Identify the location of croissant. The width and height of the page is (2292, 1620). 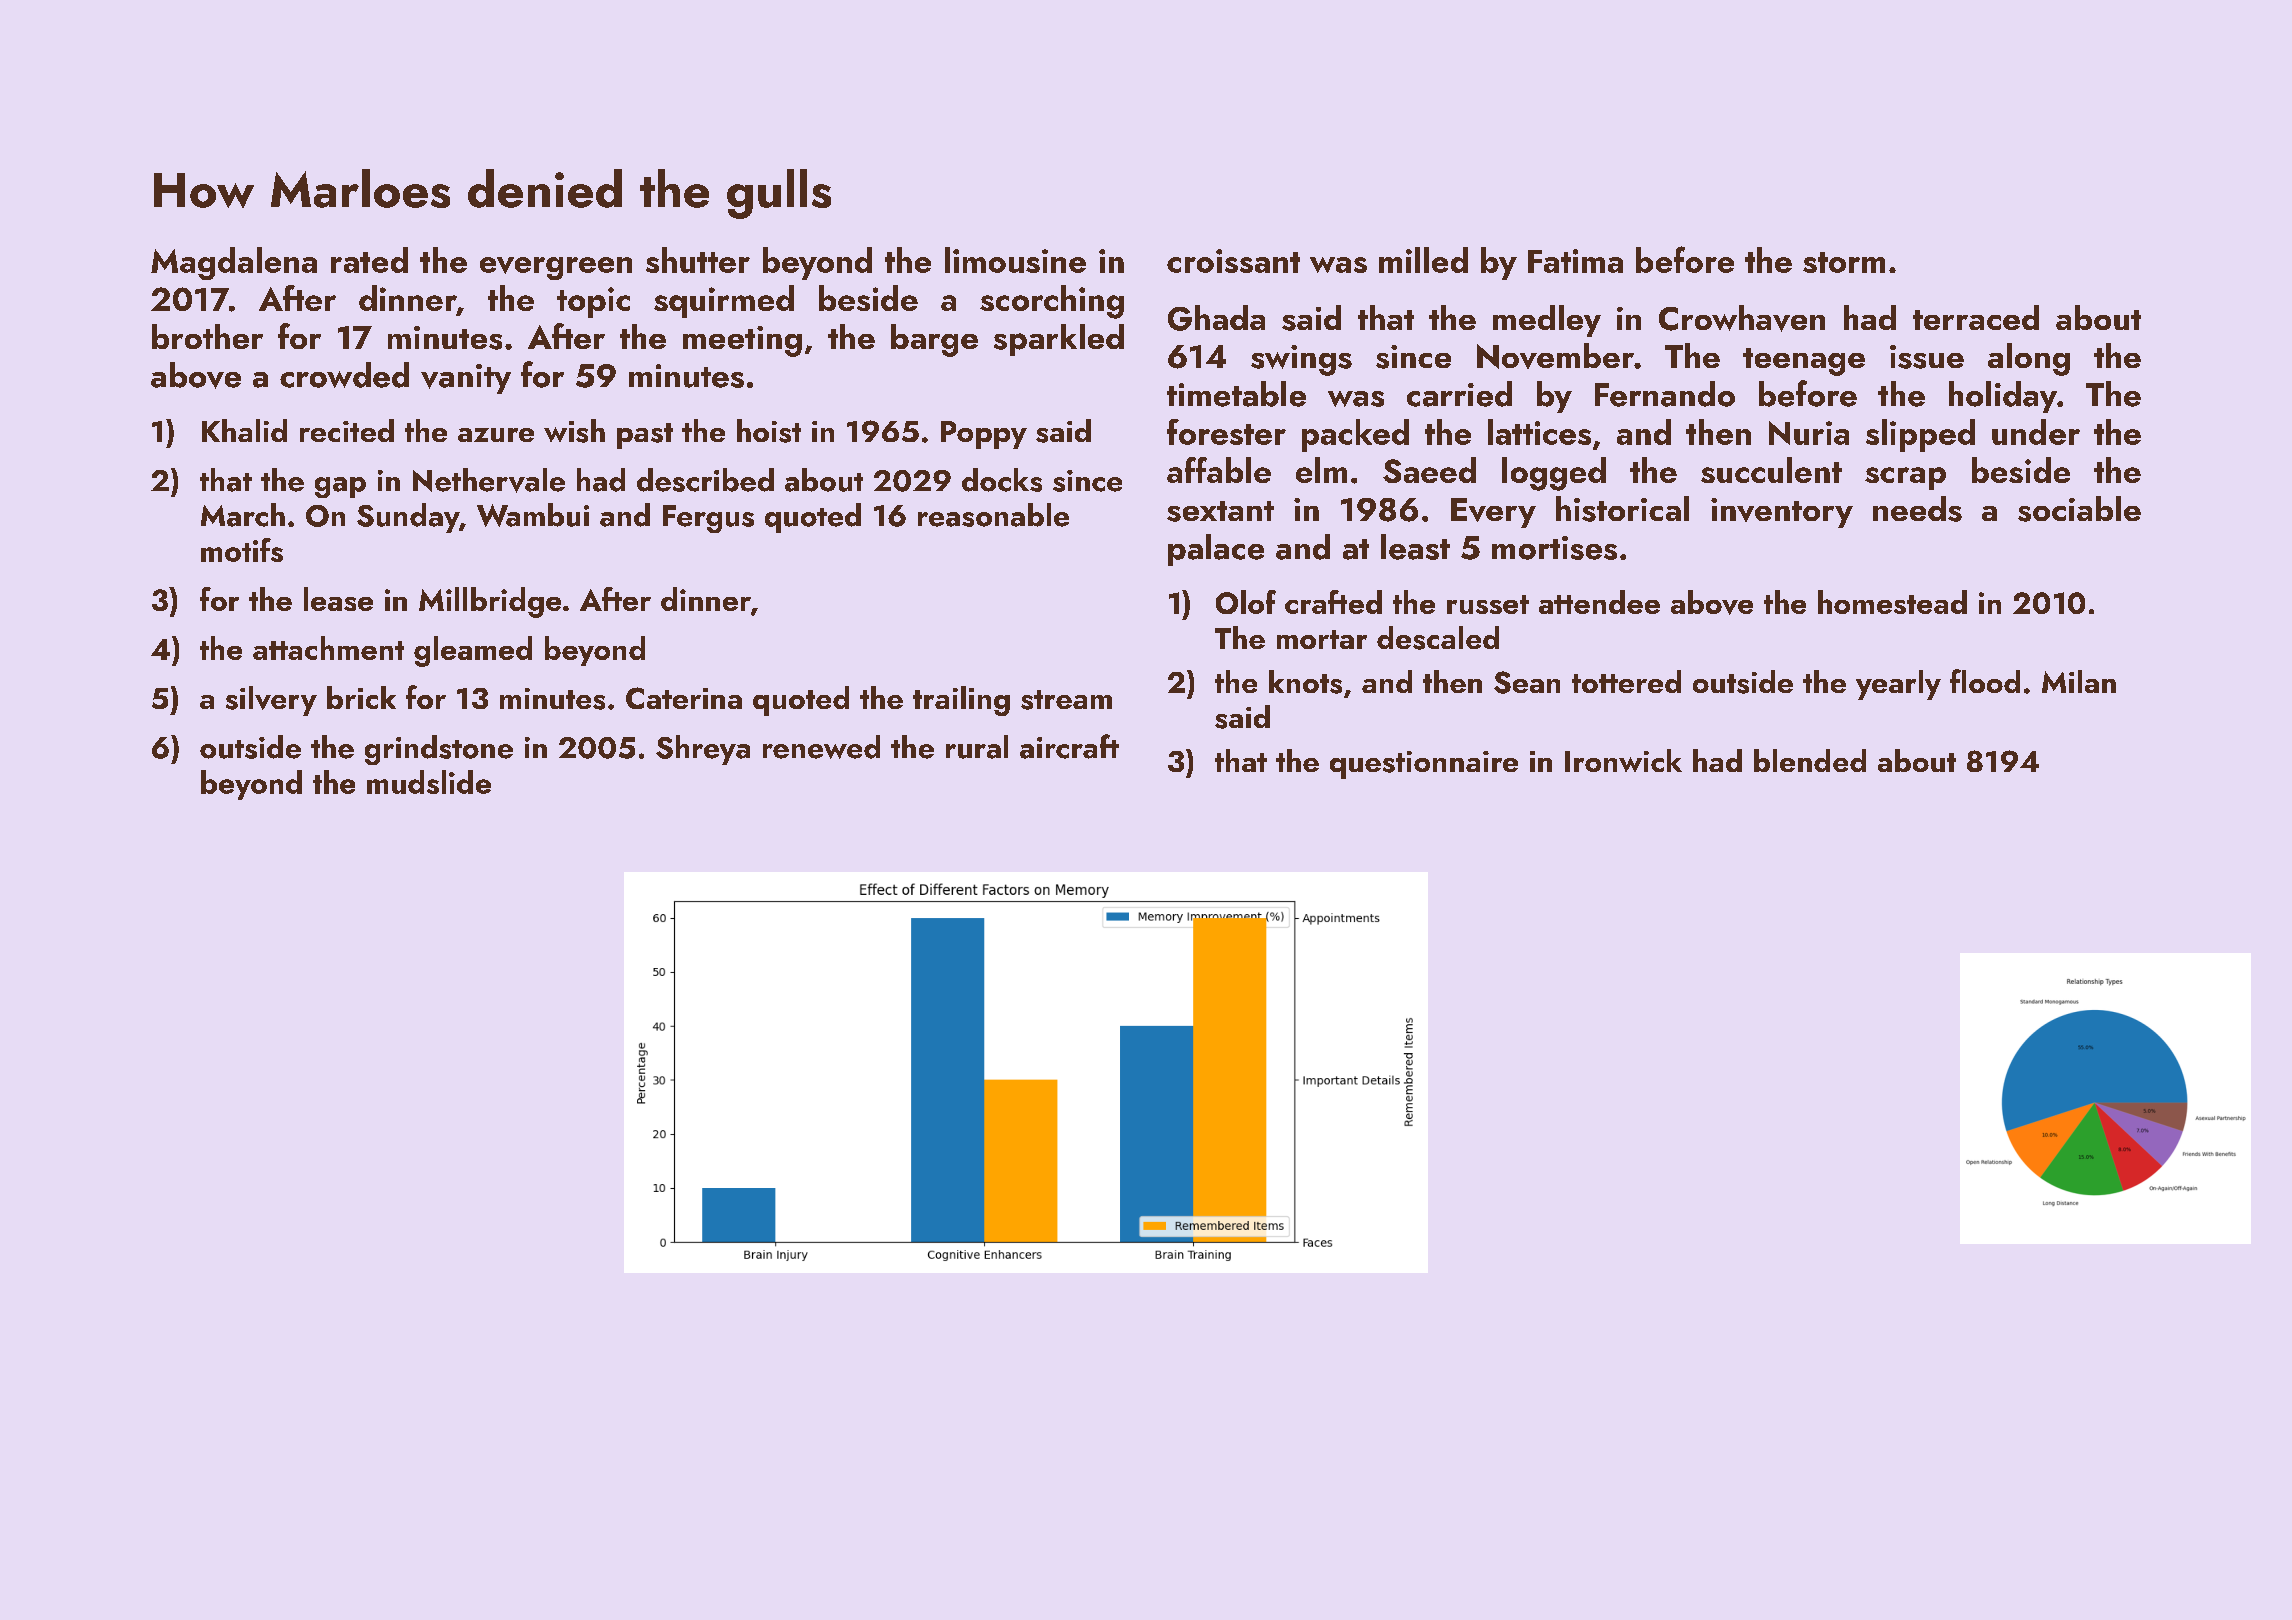
(1233, 261).
